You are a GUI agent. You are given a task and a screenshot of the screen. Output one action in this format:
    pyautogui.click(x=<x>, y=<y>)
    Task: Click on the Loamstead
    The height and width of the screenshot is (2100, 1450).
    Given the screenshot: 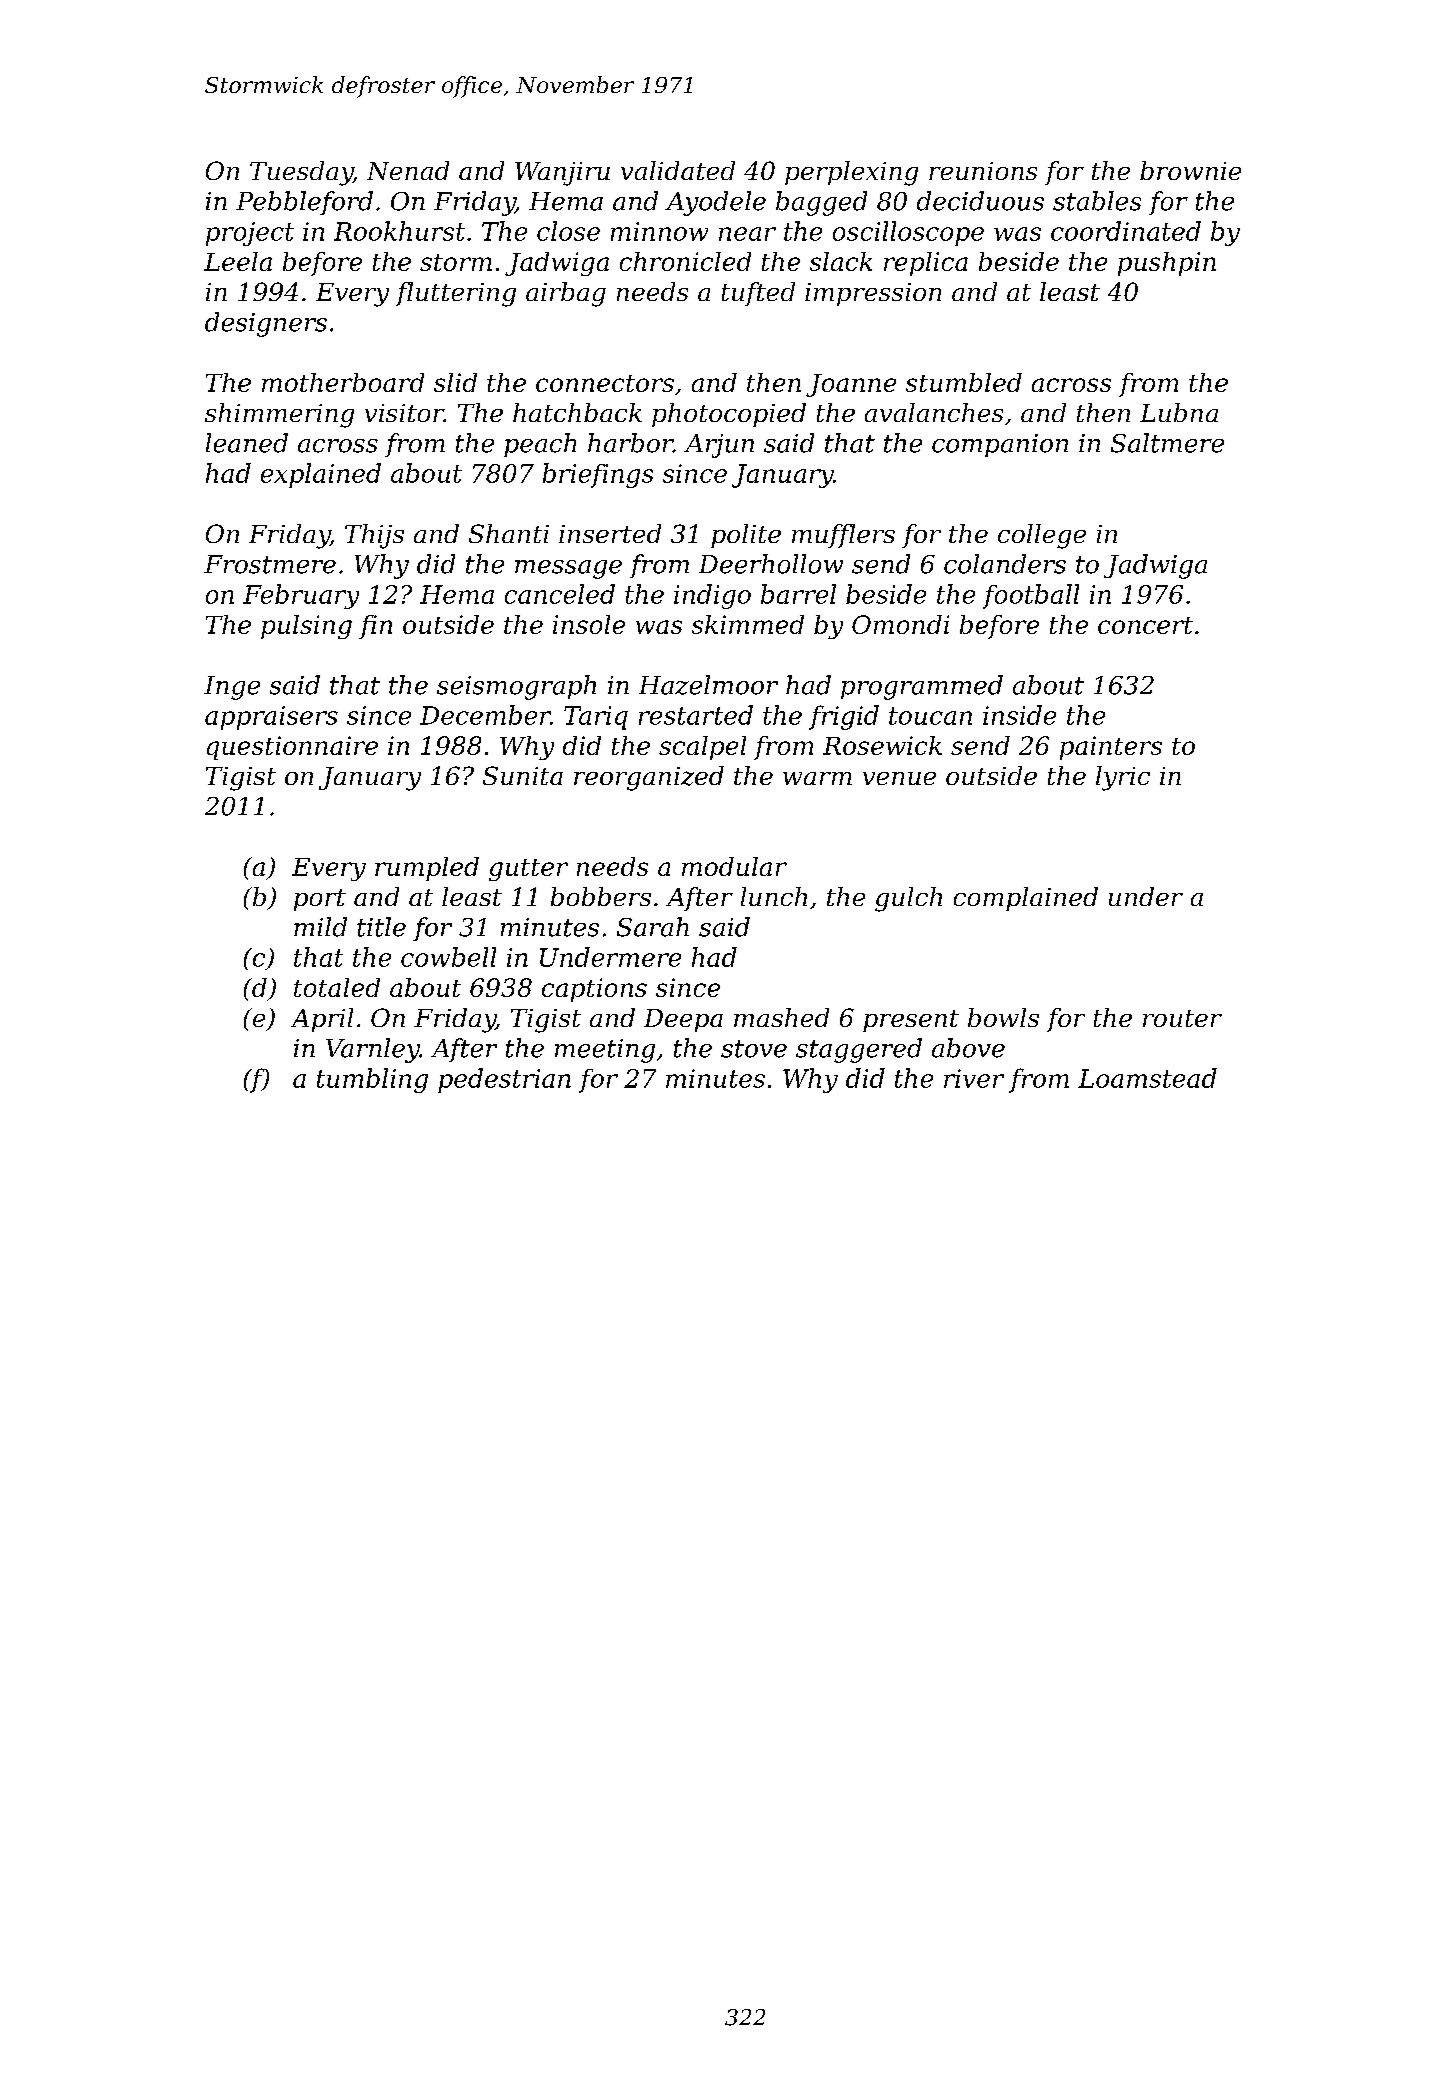 What is the action you would take?
    pyautogui.click(x=1147, y=1078)
